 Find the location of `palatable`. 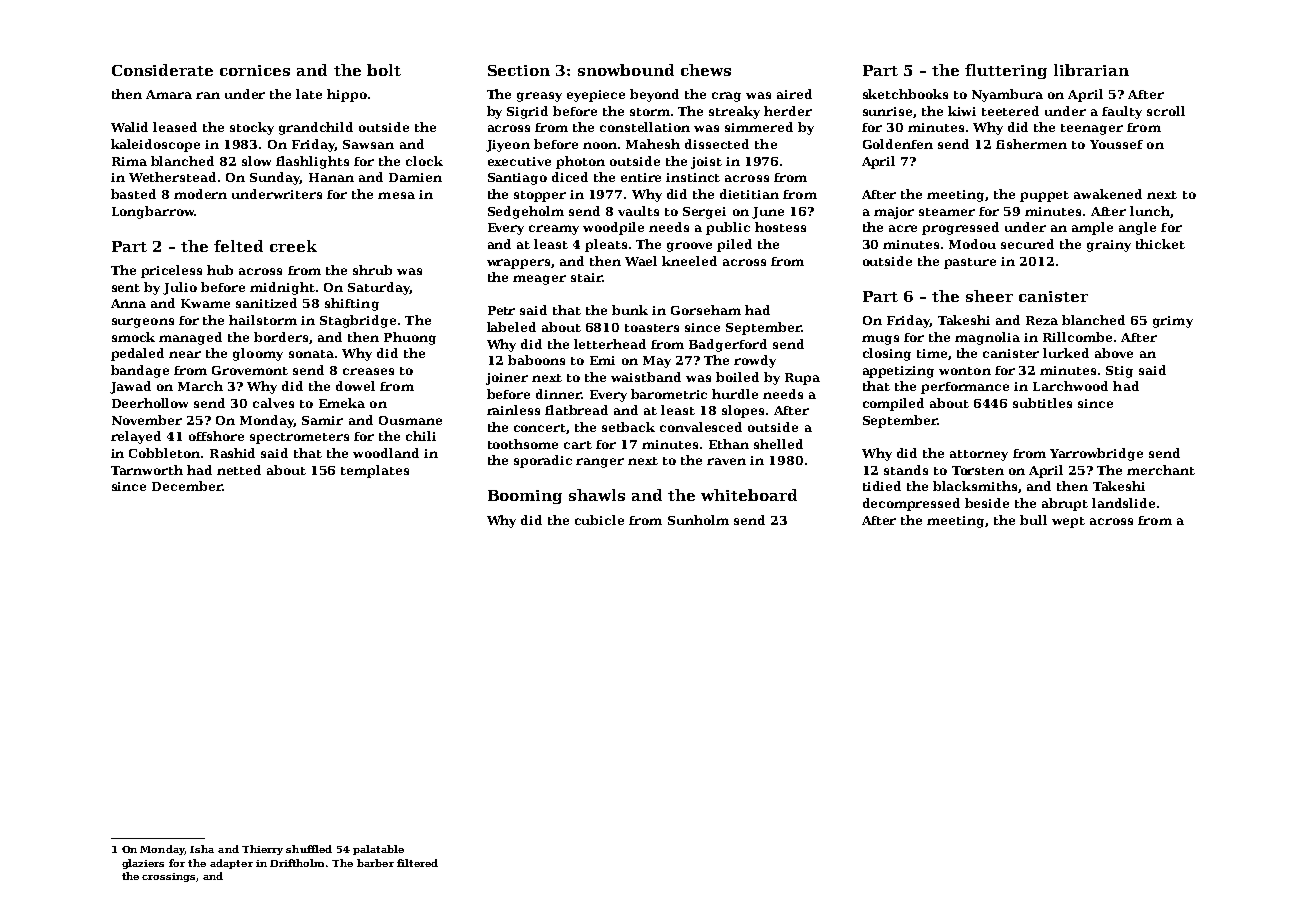

palatable is located at coordinates (378, 850).
